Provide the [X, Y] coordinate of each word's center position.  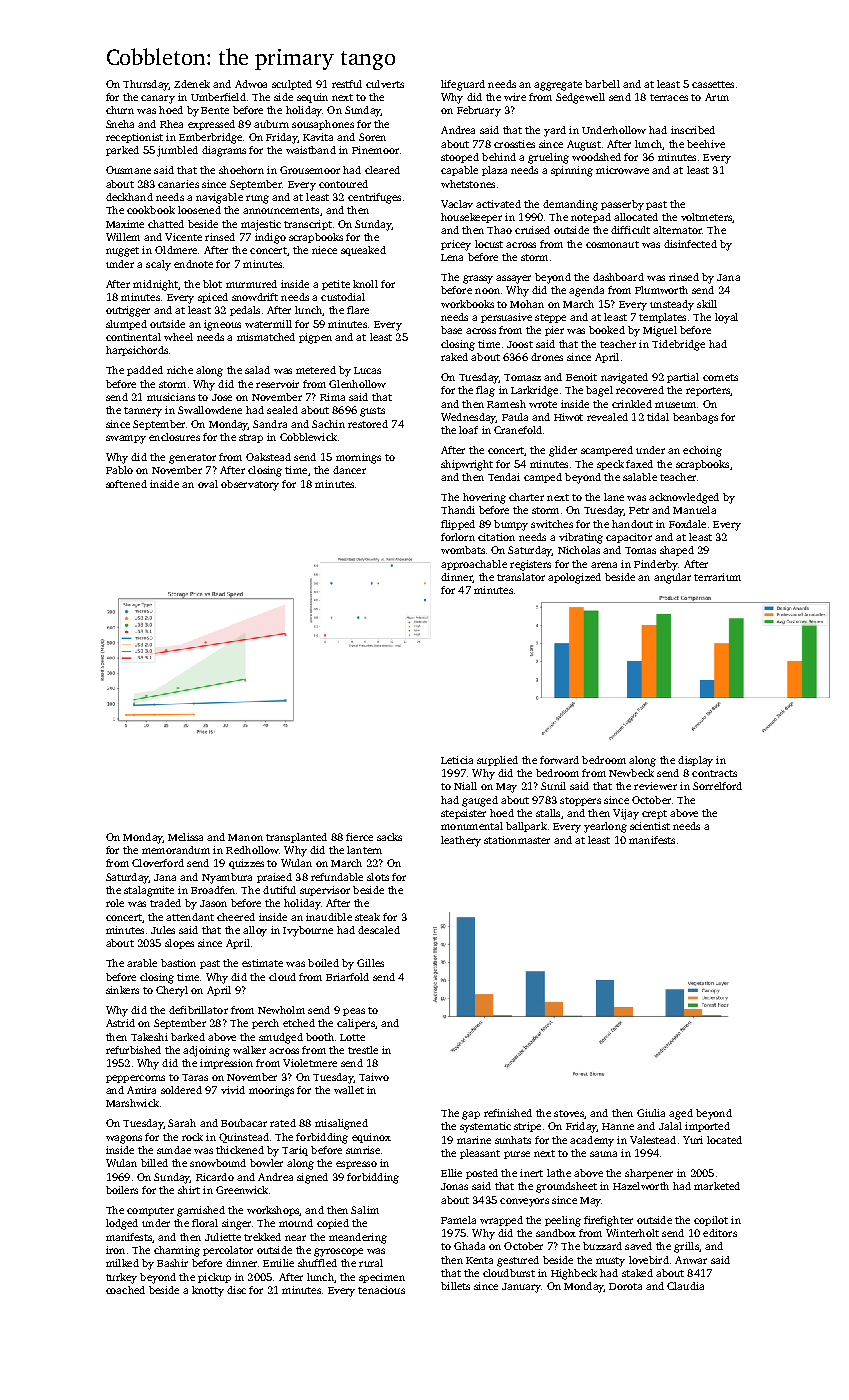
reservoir [277, 384]
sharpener [649, 1174]
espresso [356, 1165]
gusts [372, 412]
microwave [622, 170]
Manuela [694, 510]
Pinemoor [375, 150]
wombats [463, 550]
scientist [650, 826]
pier [554, 331]
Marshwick [132, 1103]
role [115, 903]
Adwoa [251, 84]
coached [125, 1290]
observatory [250, 485]
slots [378, 877]
